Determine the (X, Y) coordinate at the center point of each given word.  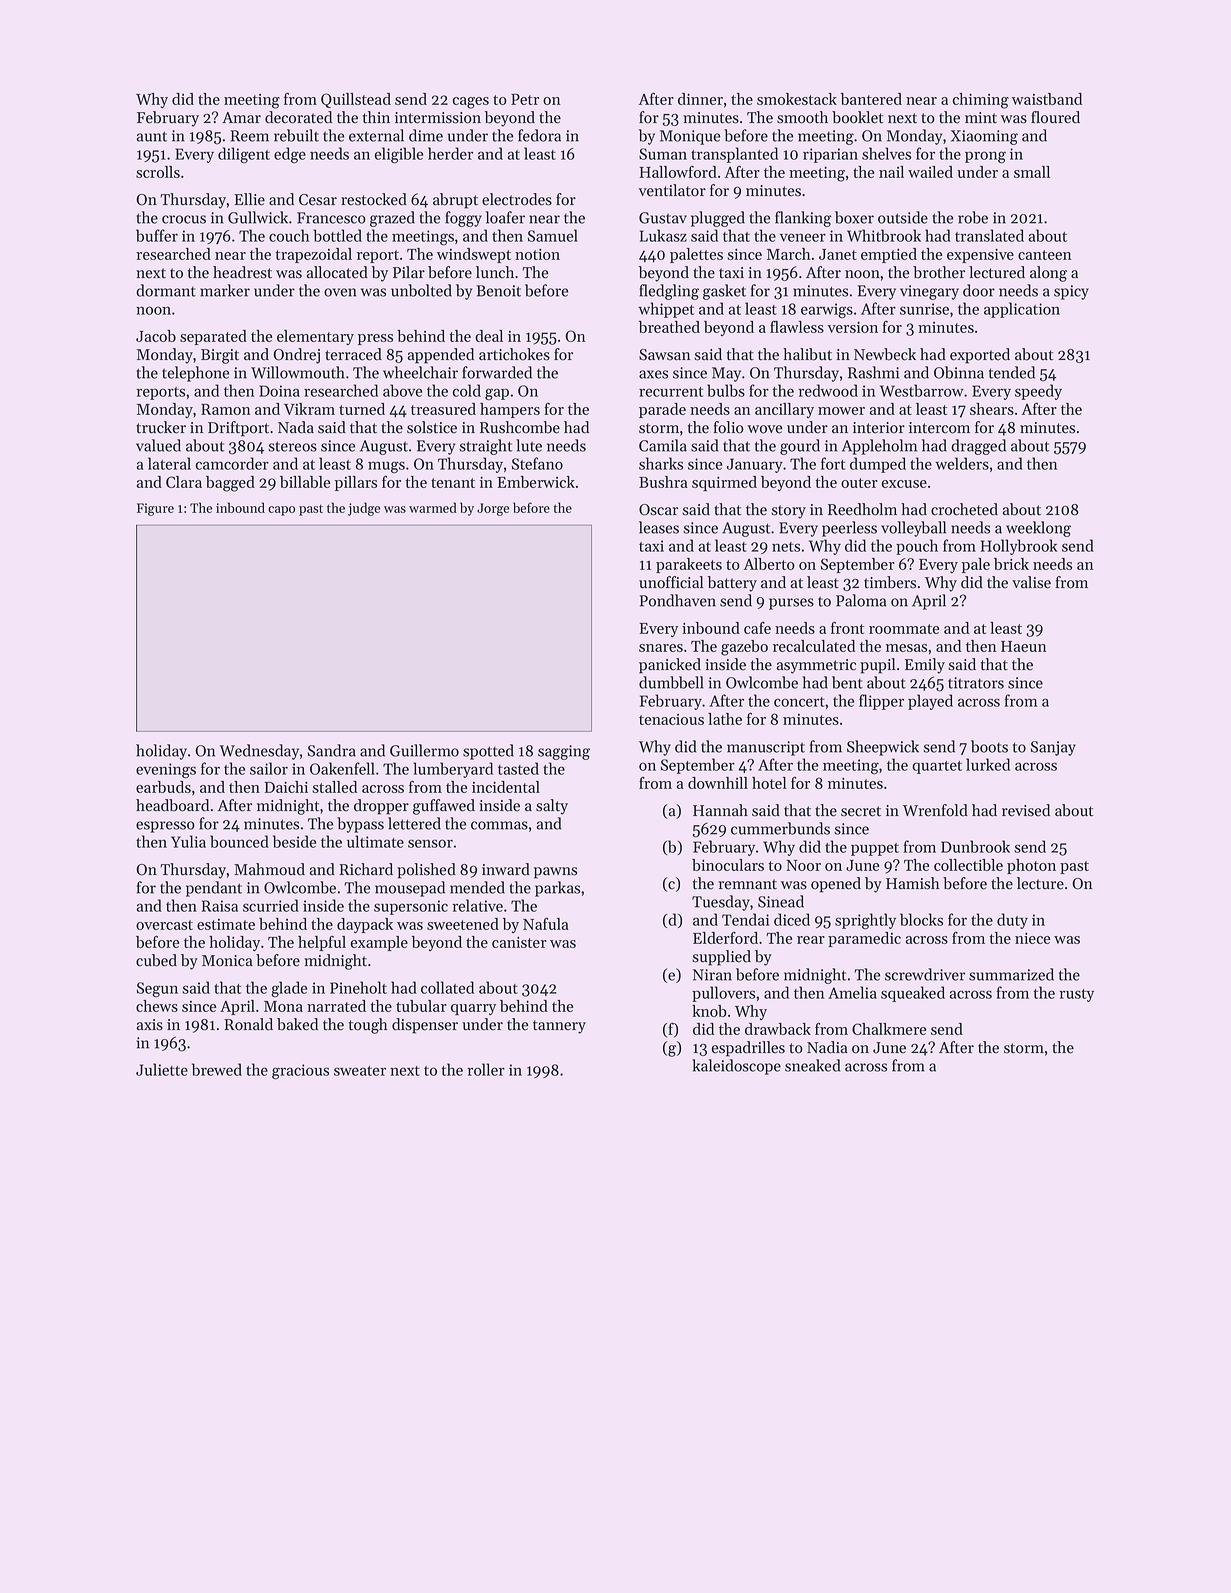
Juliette (162, 1069)
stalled (334, 787)
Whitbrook (884, 235)
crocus (184, 219)
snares (661, 648)
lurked (988, 764)
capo (281, 511)
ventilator (672, 190)
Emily (925, 666)
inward (506, 869)
